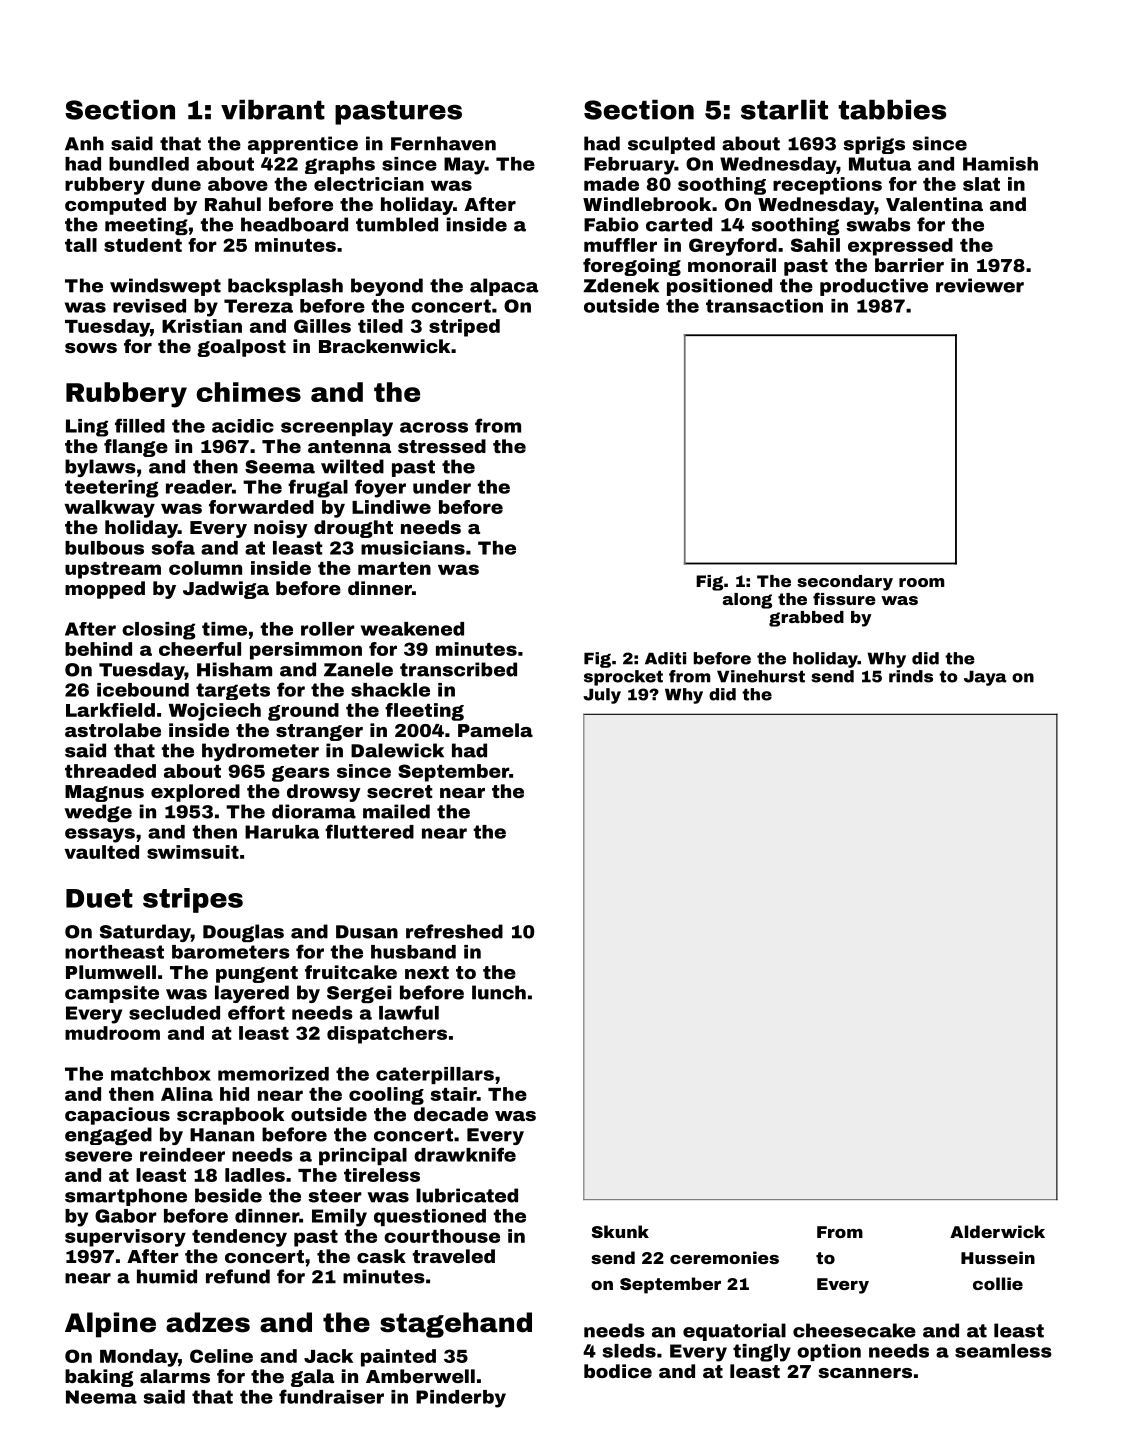 Image resolution: width=1122 pixels, height=1452 pixels. I want to click on fundraiser, so click(331, 1396).
